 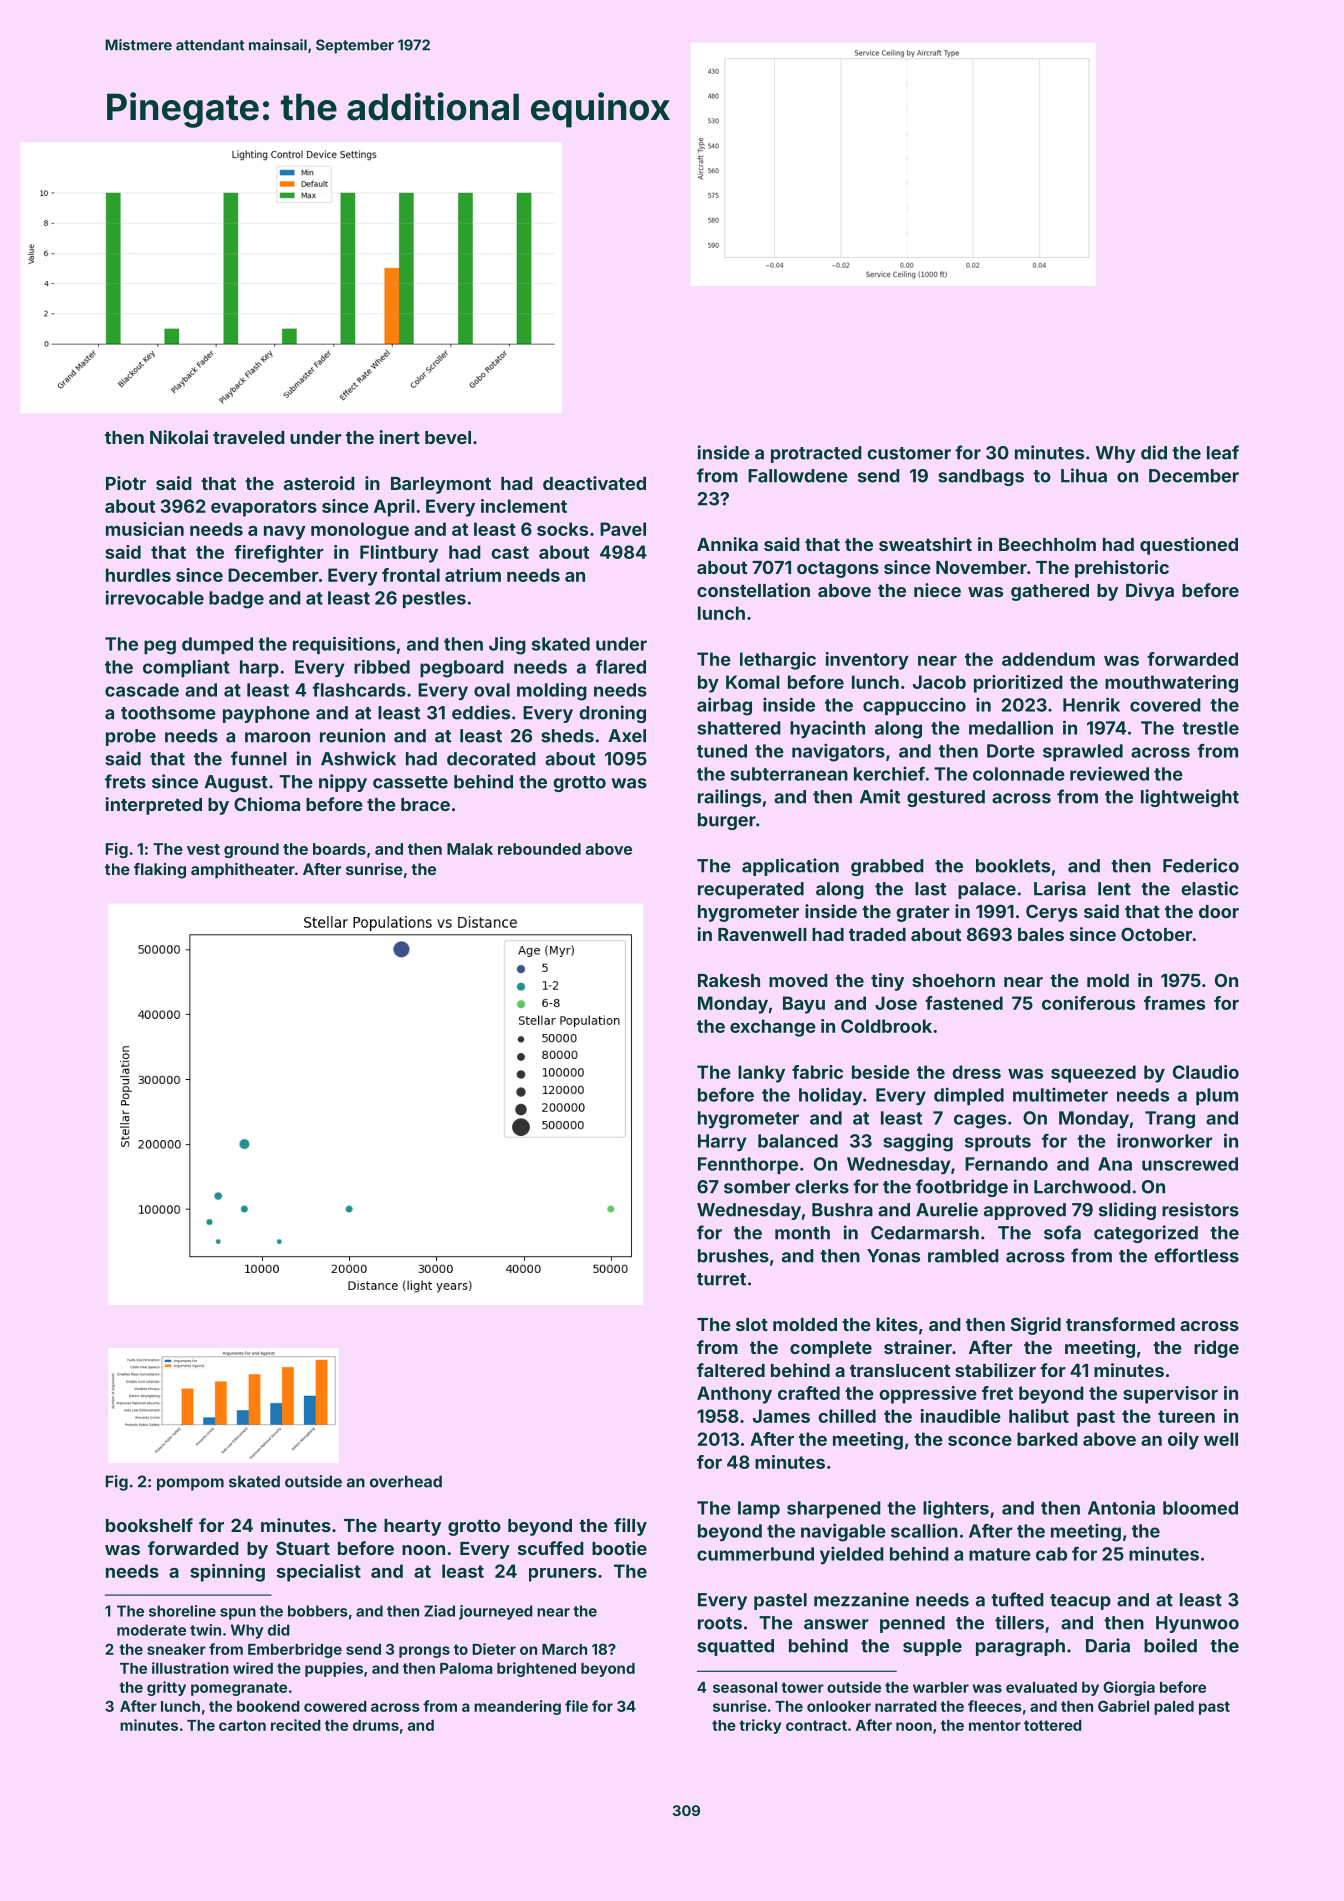 What do you see at coordinates (264, 508) in the page?
I see `evaporators` at bounding box center [264, 508].
